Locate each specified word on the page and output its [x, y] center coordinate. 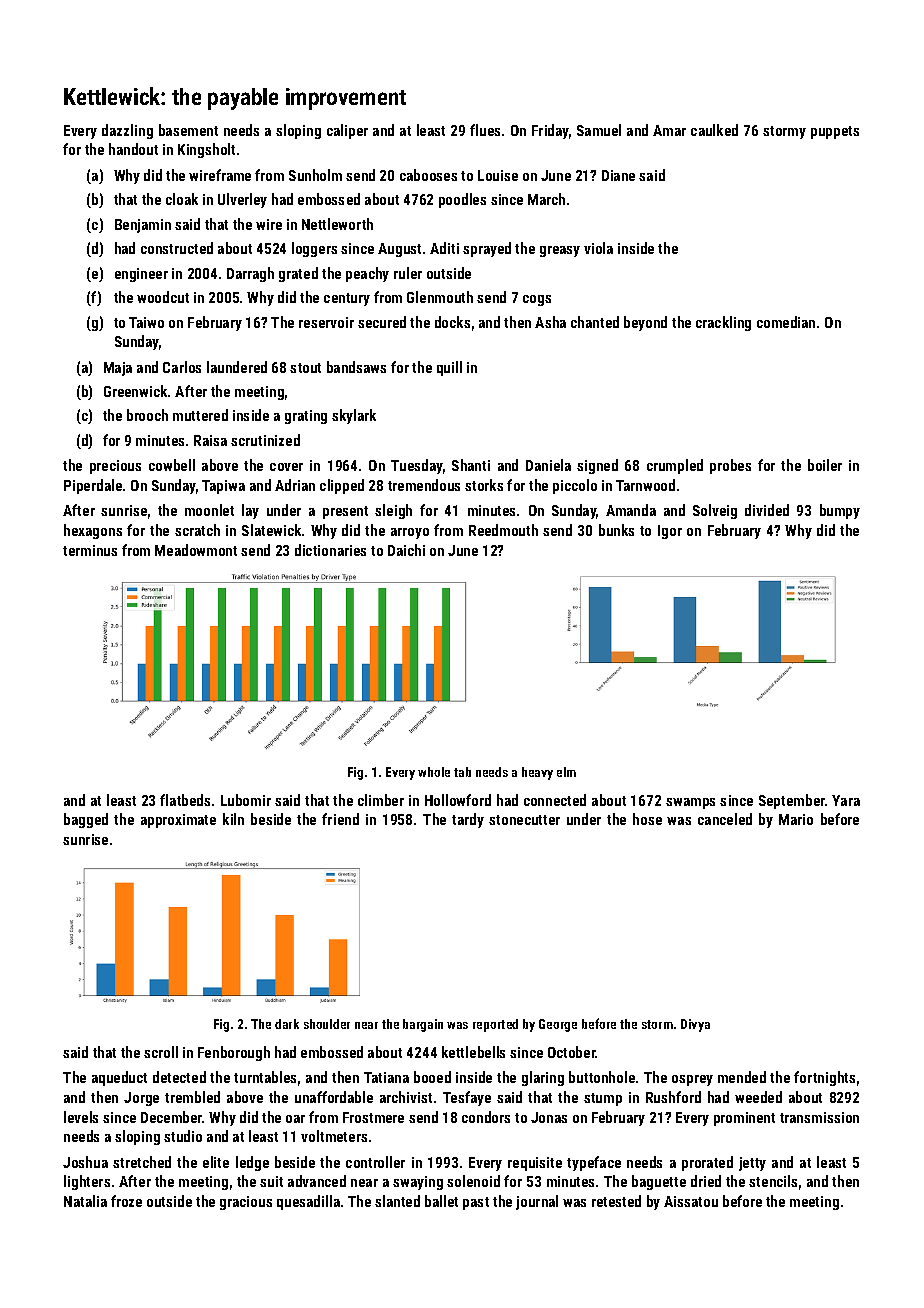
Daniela [548, 465]
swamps [690, 803]
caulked [714, 130]
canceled [725, 819]
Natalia [85, 1201]
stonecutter [524, 820]
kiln [233, 819]
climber [381, 800]
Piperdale [93, 486]
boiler [825, 465]
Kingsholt [206, 150]
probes [730, 466]
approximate [178, 821]
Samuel [599, 130]
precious [115, 467]
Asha [550, 322]
